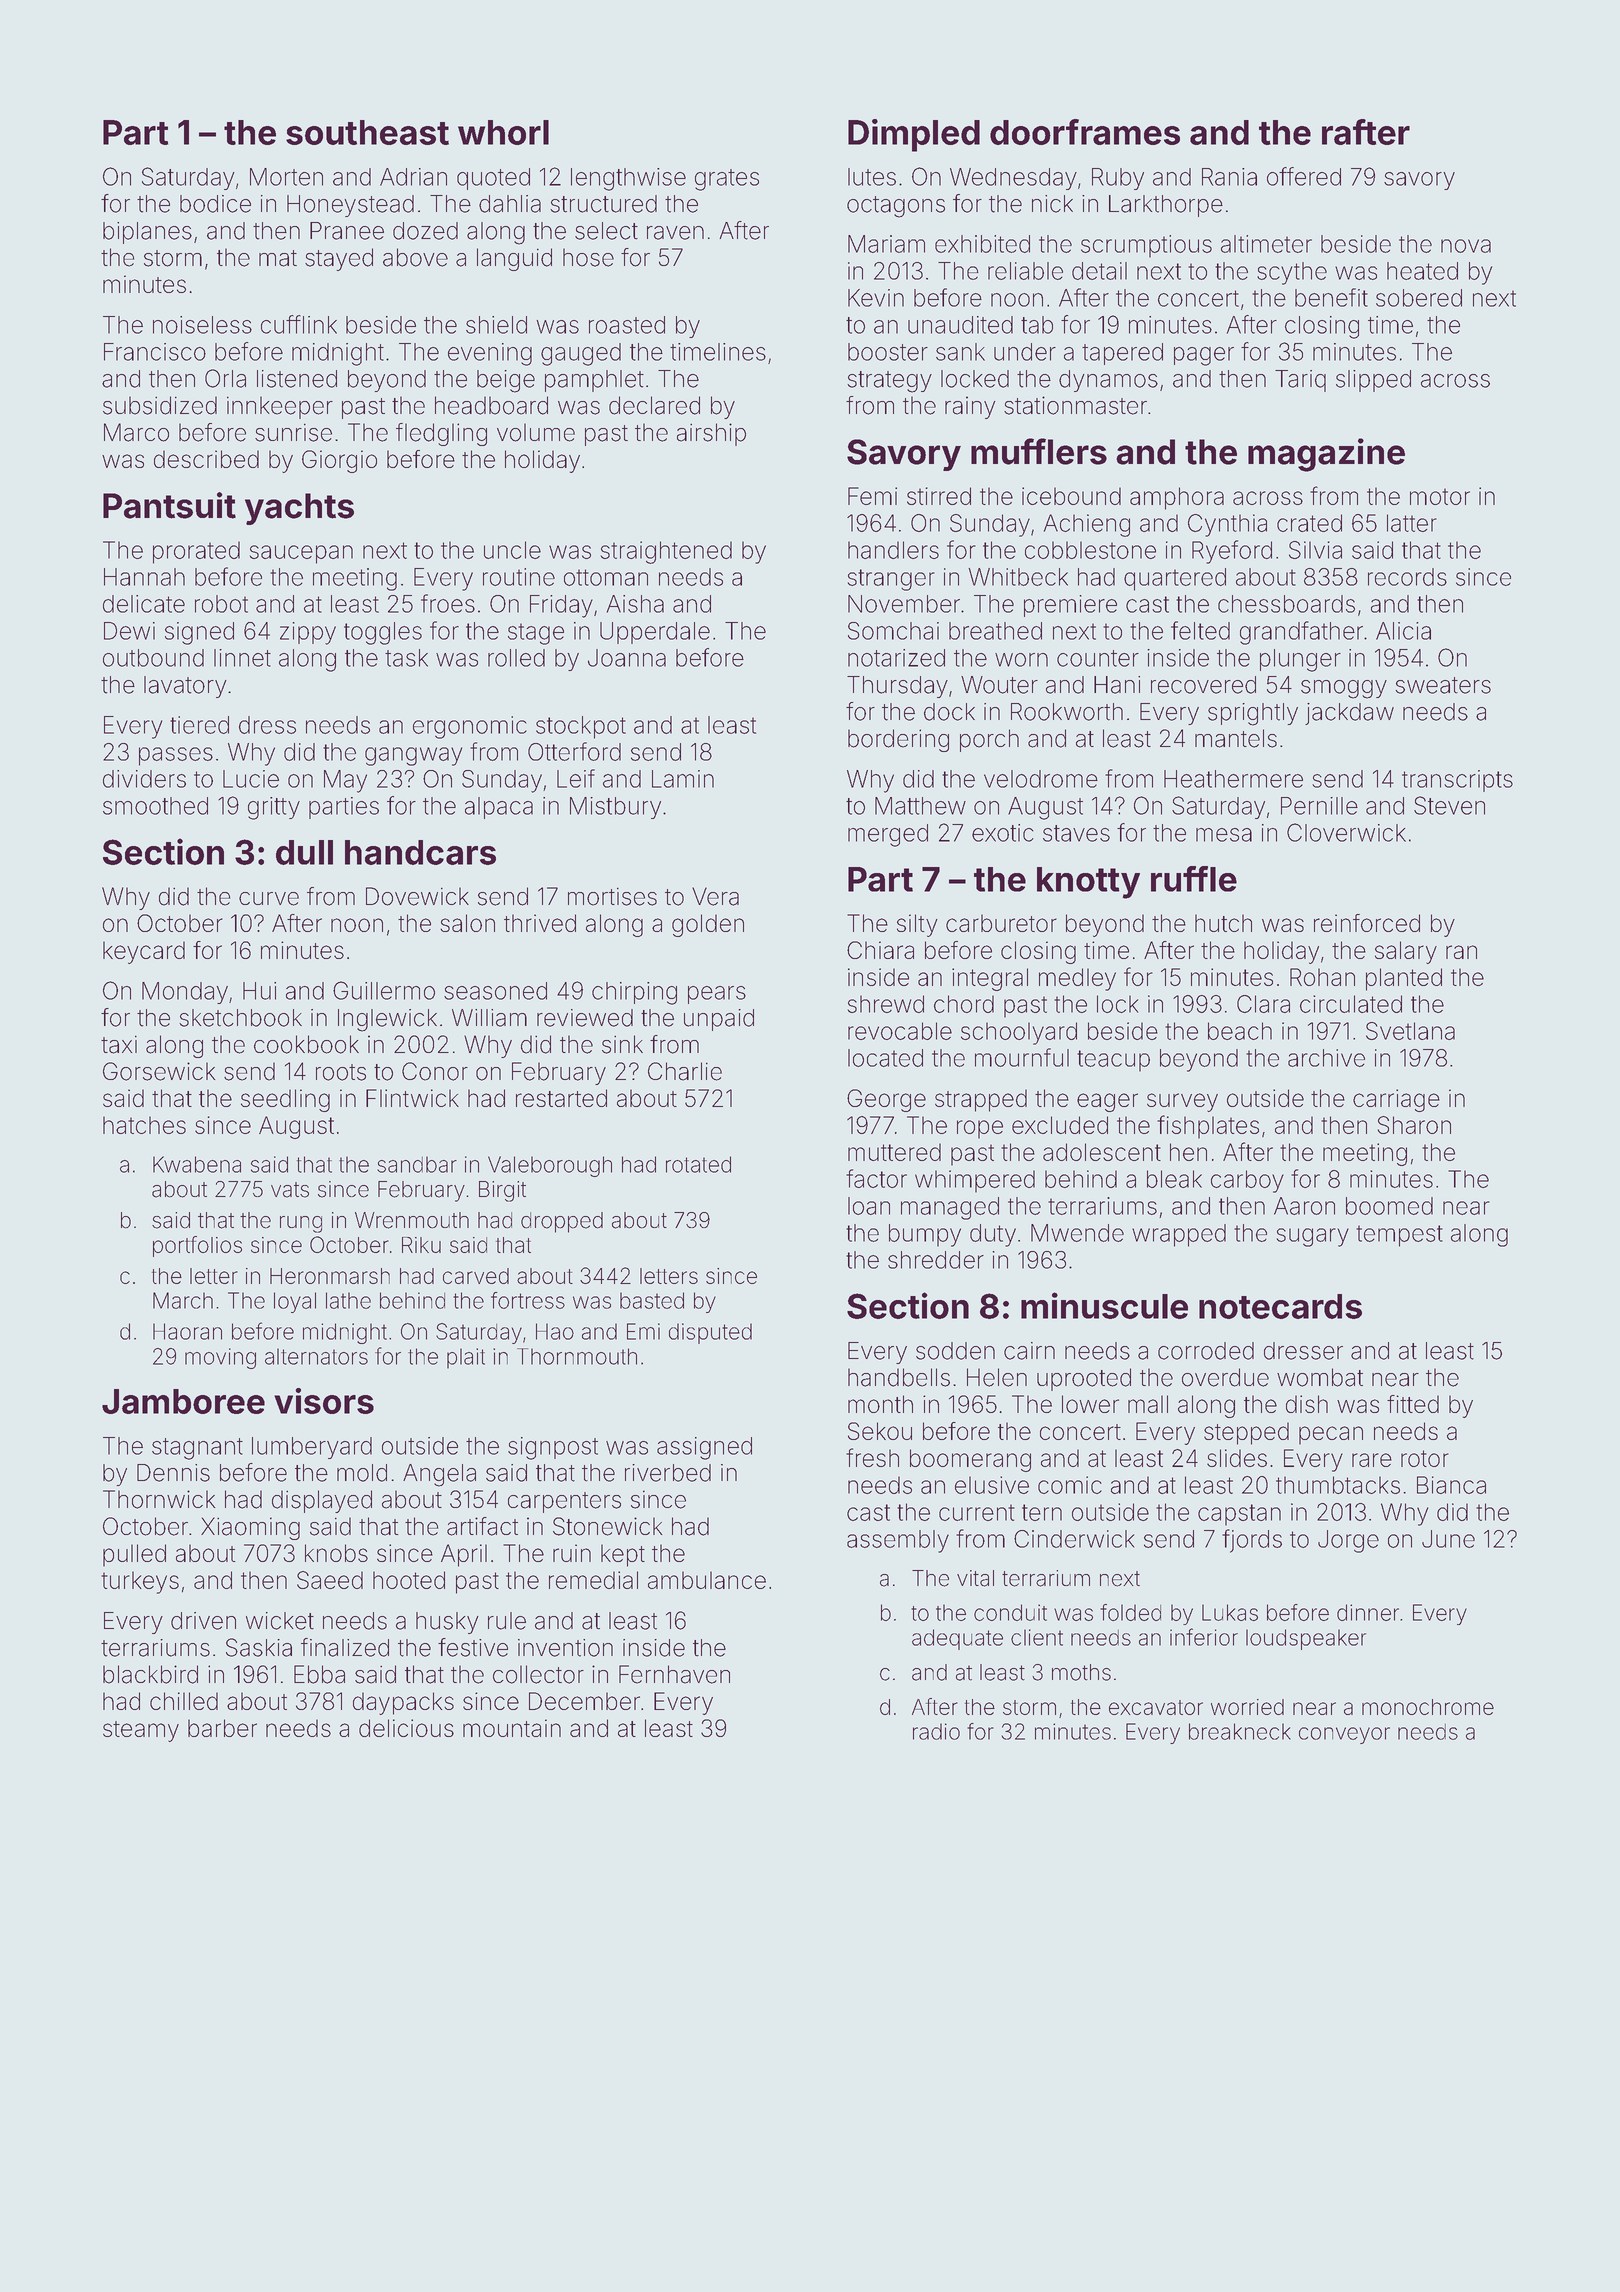 The height and width of the screenshot is (2292, 1620). What do you see at coordinates (147, 233) in the screenshot?
I see `biplanes` at bounding box center [147, 233].
